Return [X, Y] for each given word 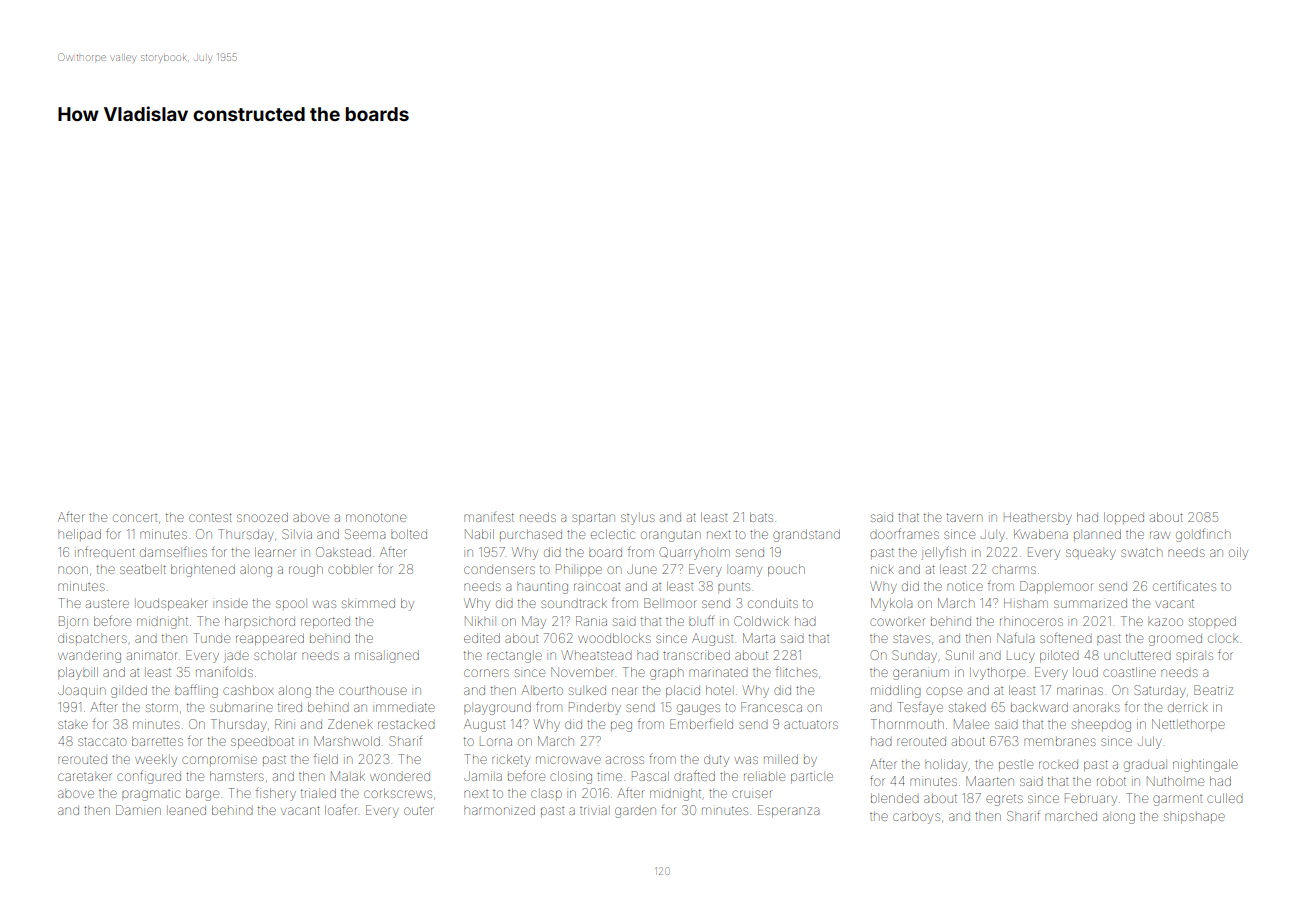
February [1091, 799]
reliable [764, 777]
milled [781, 759]
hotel [718, 690]
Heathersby [1038, 518]
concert [135, 518]
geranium [921, 674]
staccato [102, 741]
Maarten [990, 781]
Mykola [891, 604]
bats [761, 517]
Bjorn [73, 622]
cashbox [248, 690]
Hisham [1026, 603]
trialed [318, 793]
